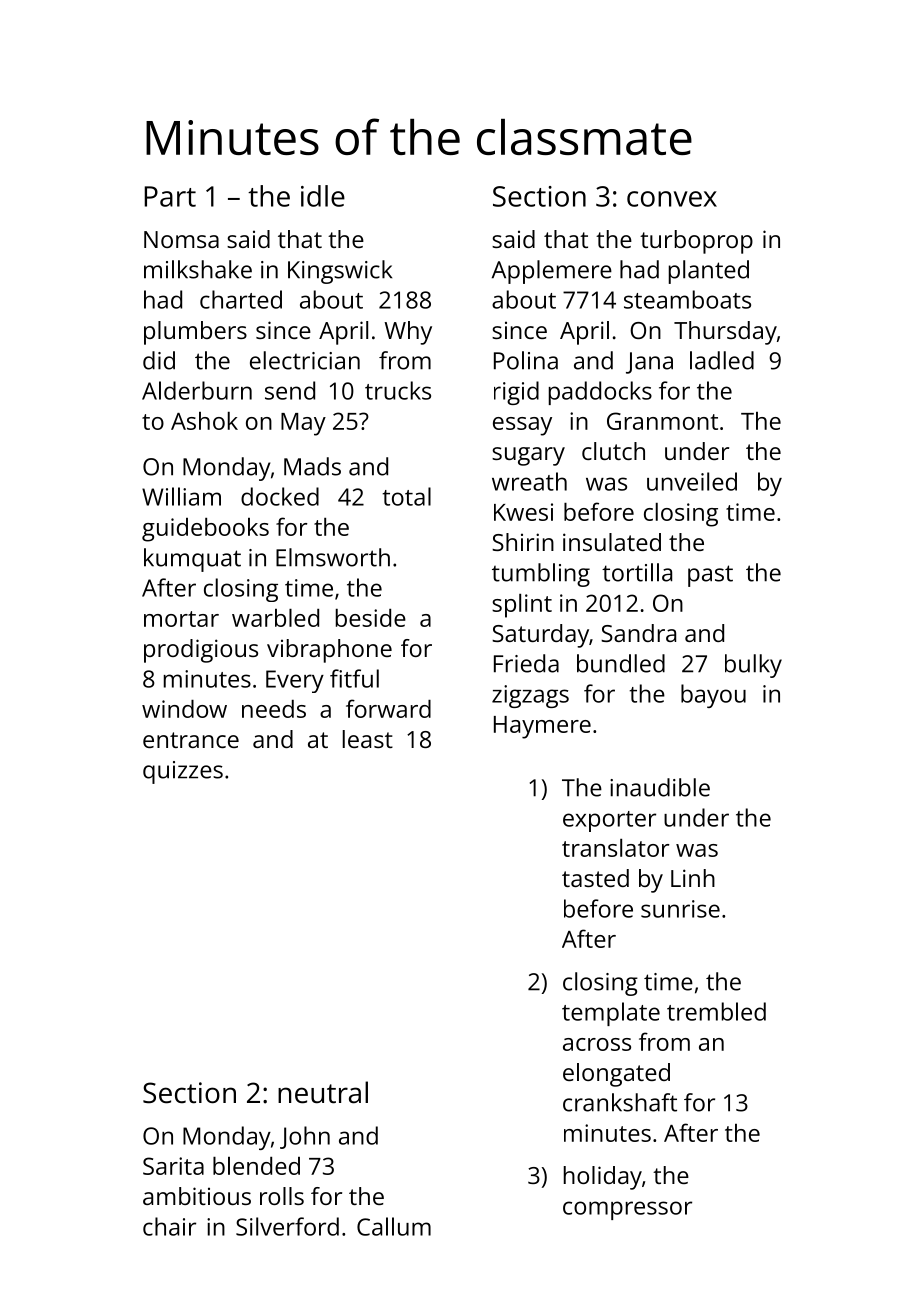 This screenshot has width=924, height=1311. What do you see at coordinates (408, 333) in the screenshot?
I see `Why` at bounding box center [408, 333].
